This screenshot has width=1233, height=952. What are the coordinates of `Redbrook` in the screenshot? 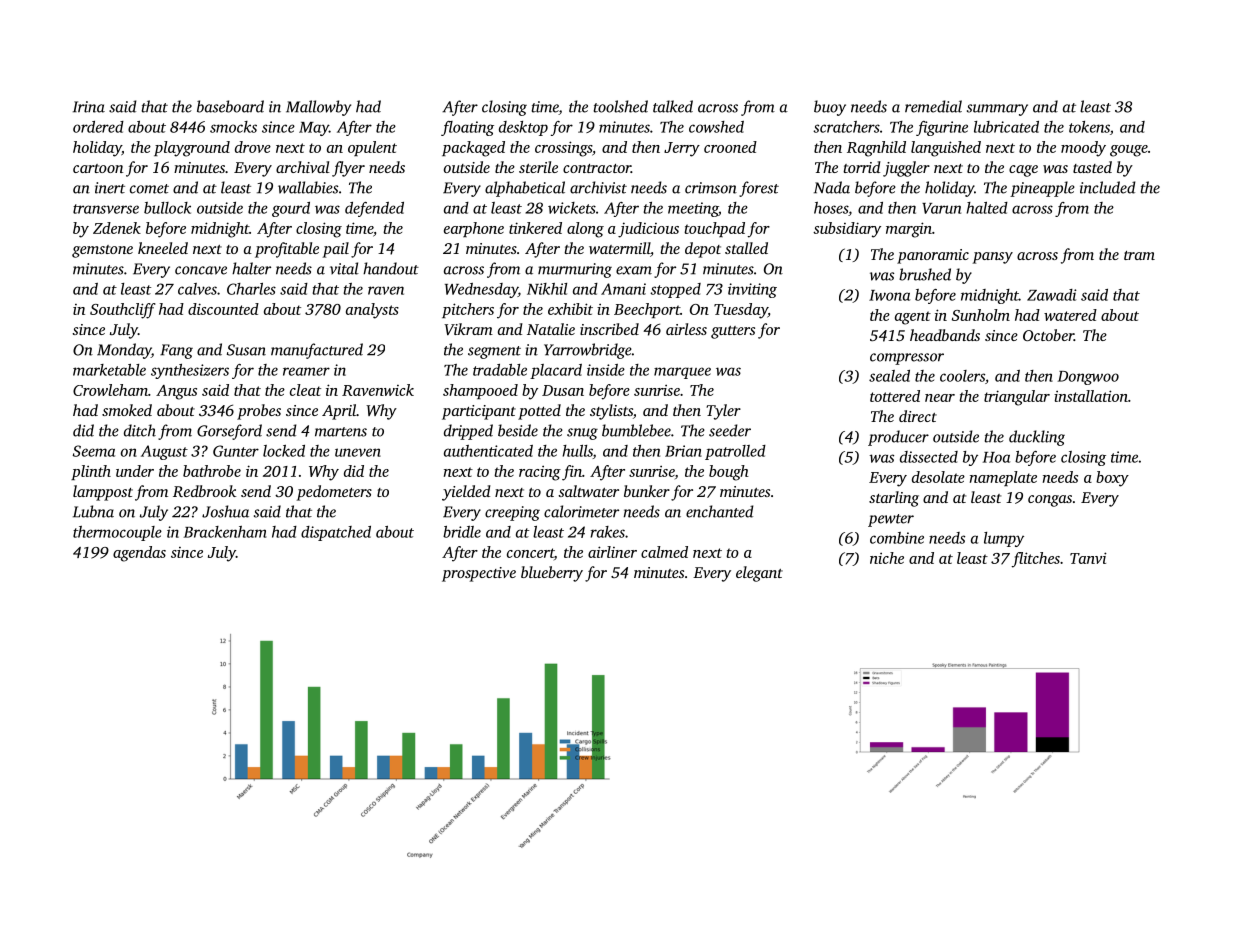 It's located at (204, 491).
